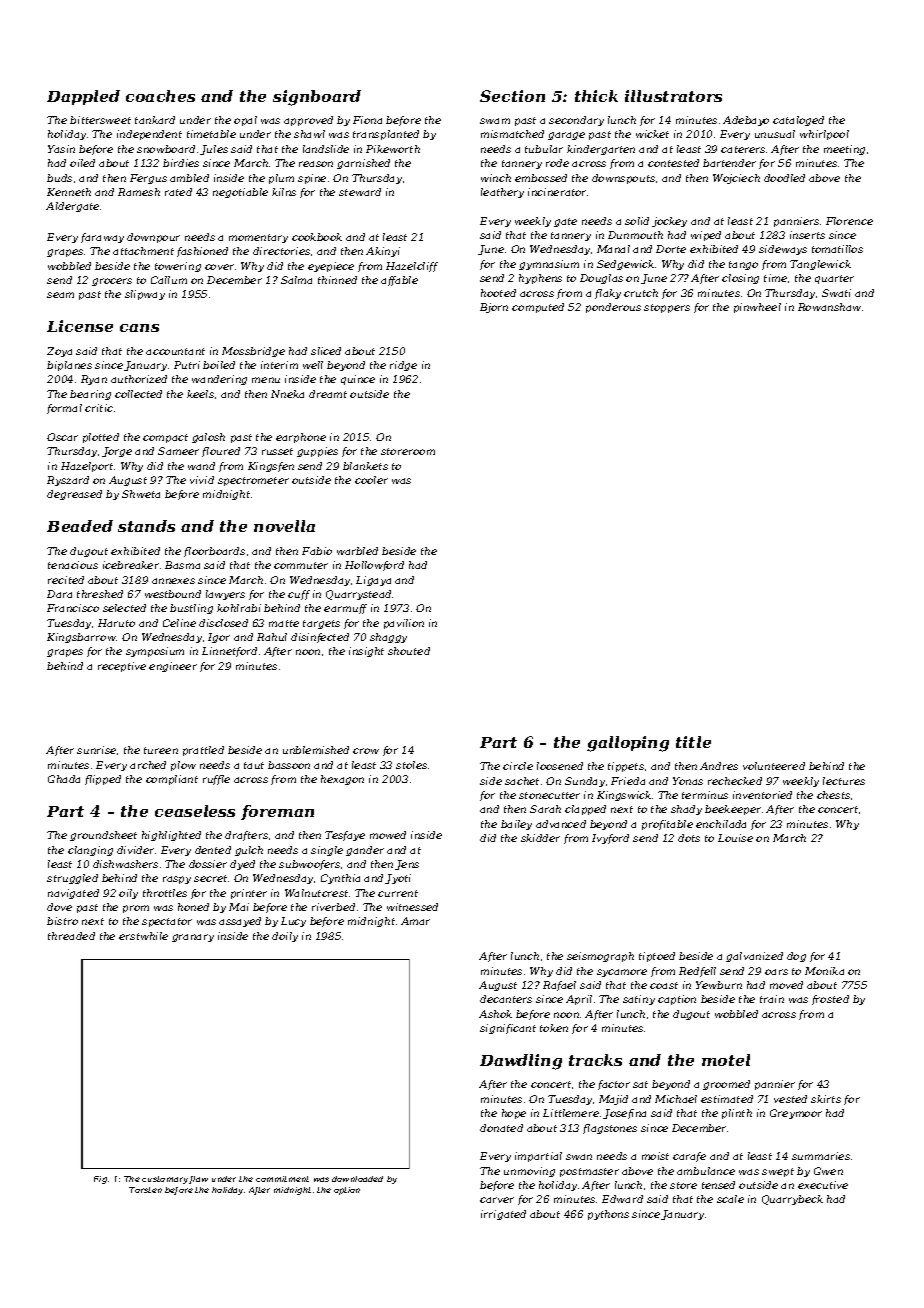  What do you see at coordinates (412, 267) in the screenshot?
I see `Hazelcliff` at bounding box center [412, 267].
